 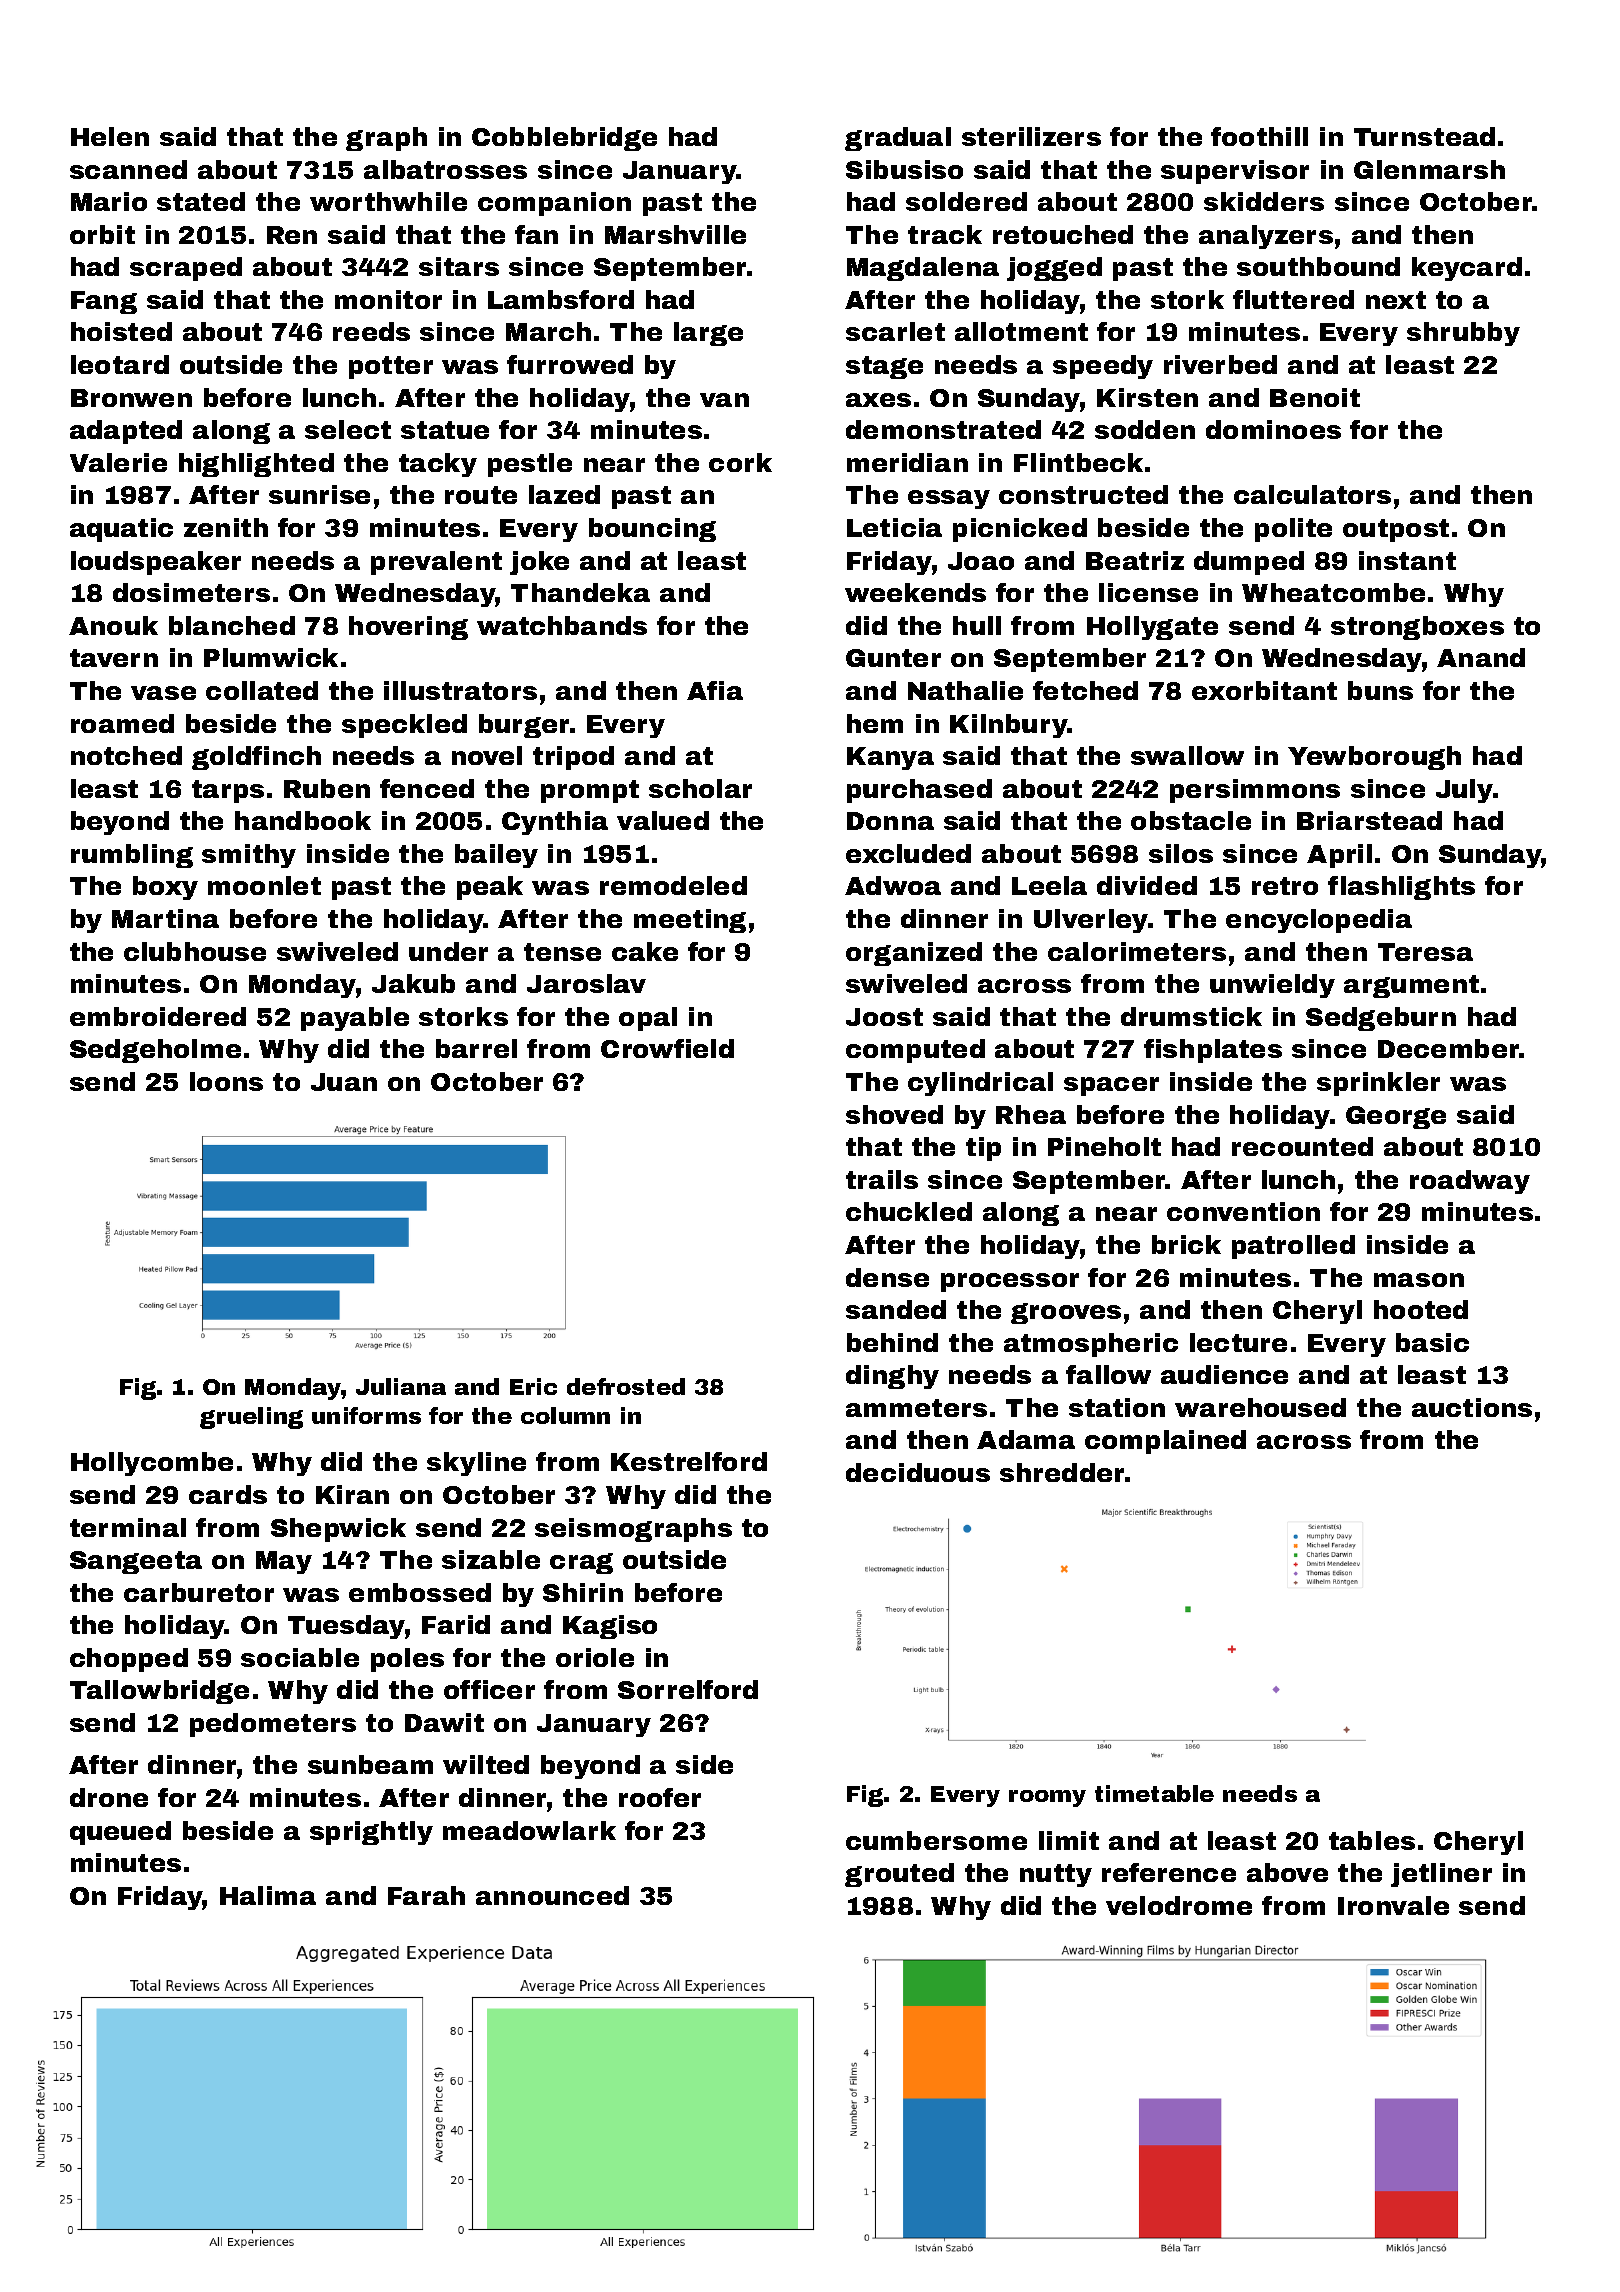 I want to click on loons, so click(x=226, y=1081).
